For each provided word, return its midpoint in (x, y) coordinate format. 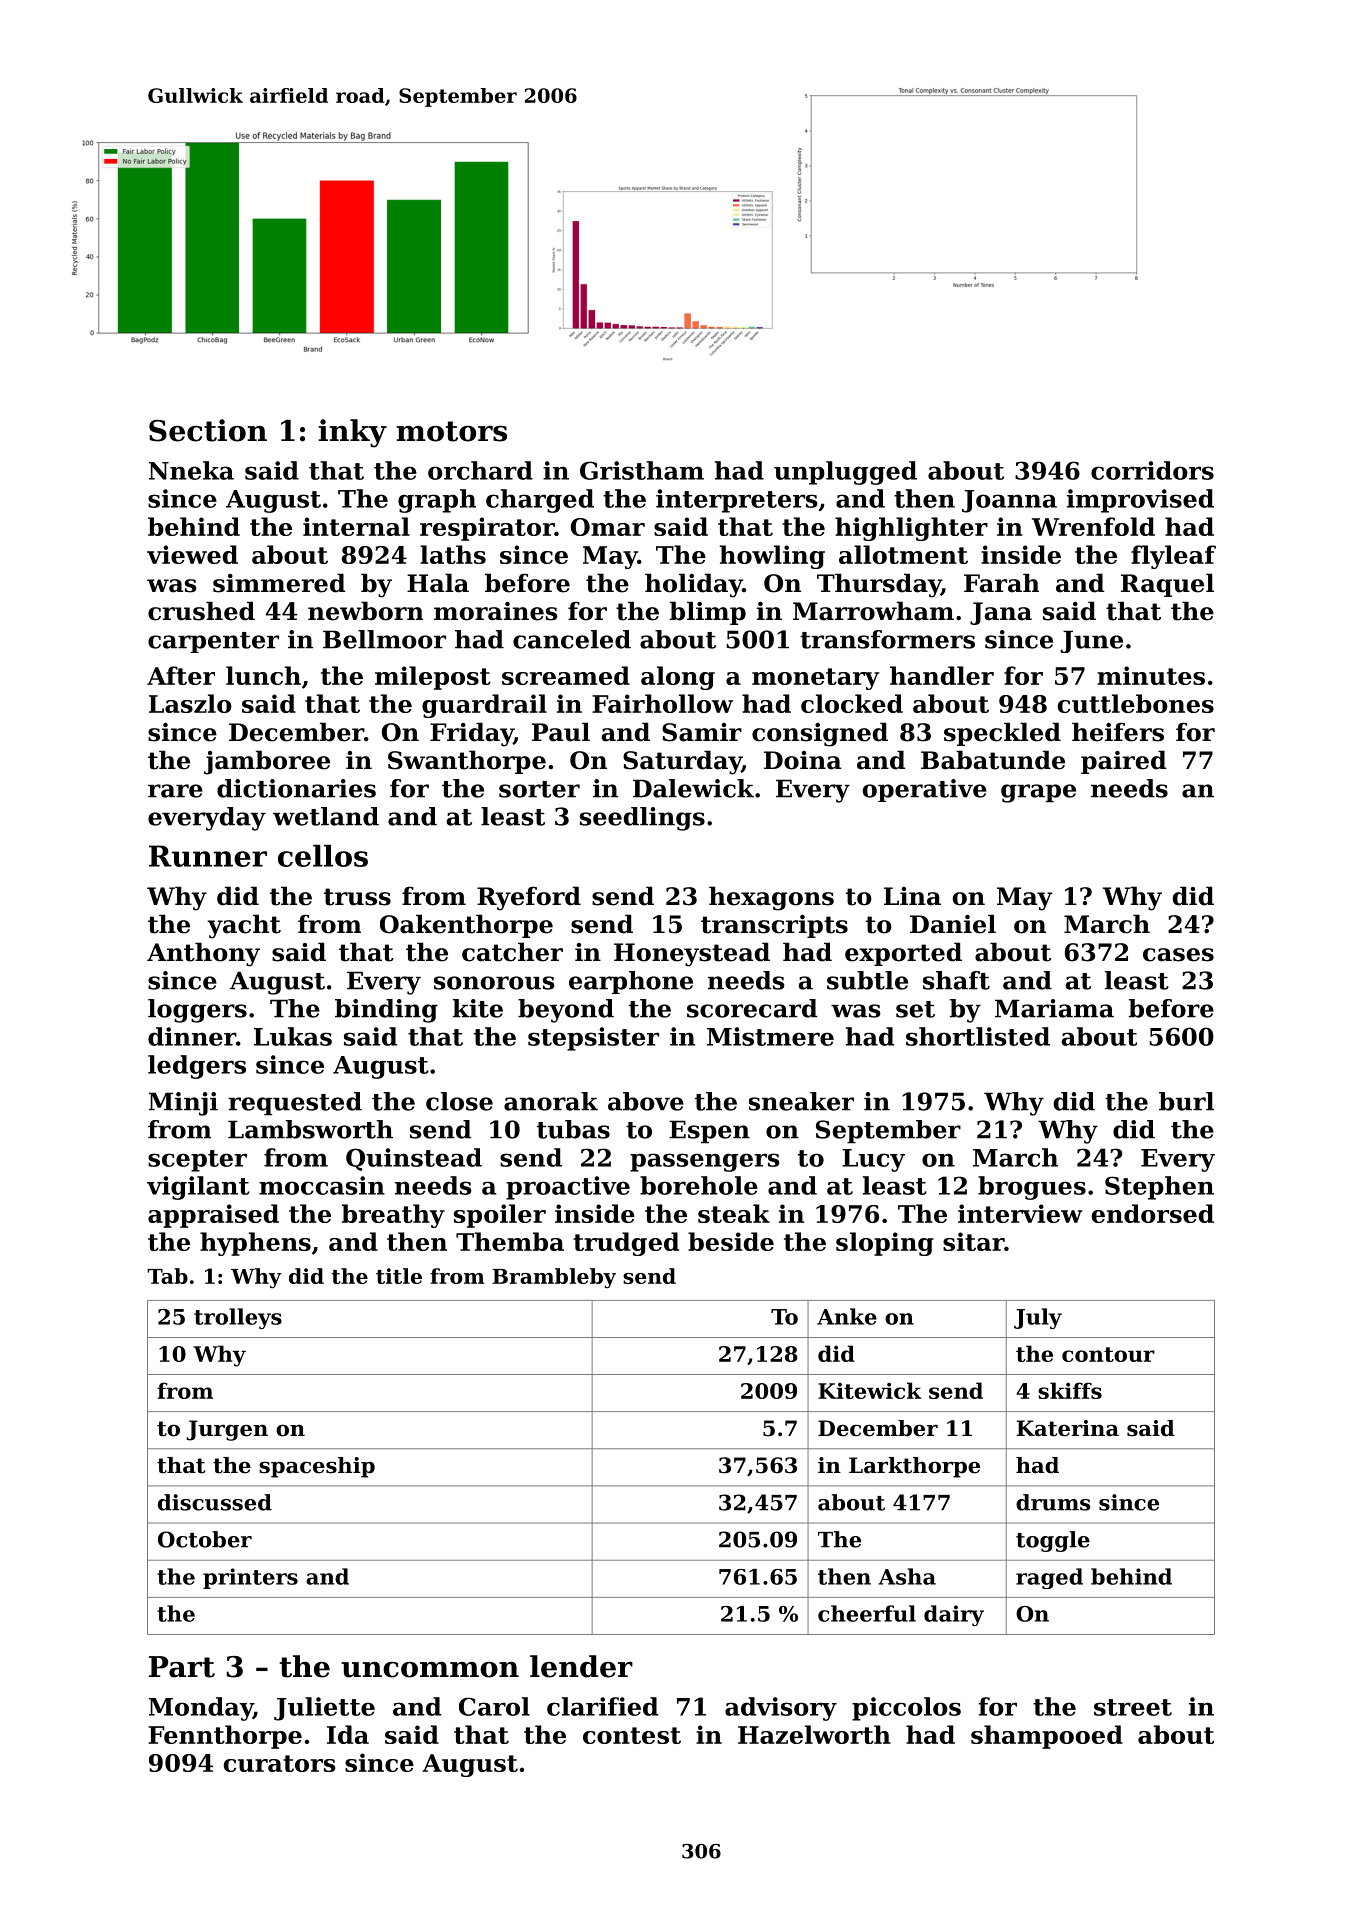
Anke (847, 1316)
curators (279, 1763)
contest (632, 1735)
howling (772, 557)
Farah (1001, 583)
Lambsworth (310, 1129)
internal (356, 526)
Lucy (873, 1160)
